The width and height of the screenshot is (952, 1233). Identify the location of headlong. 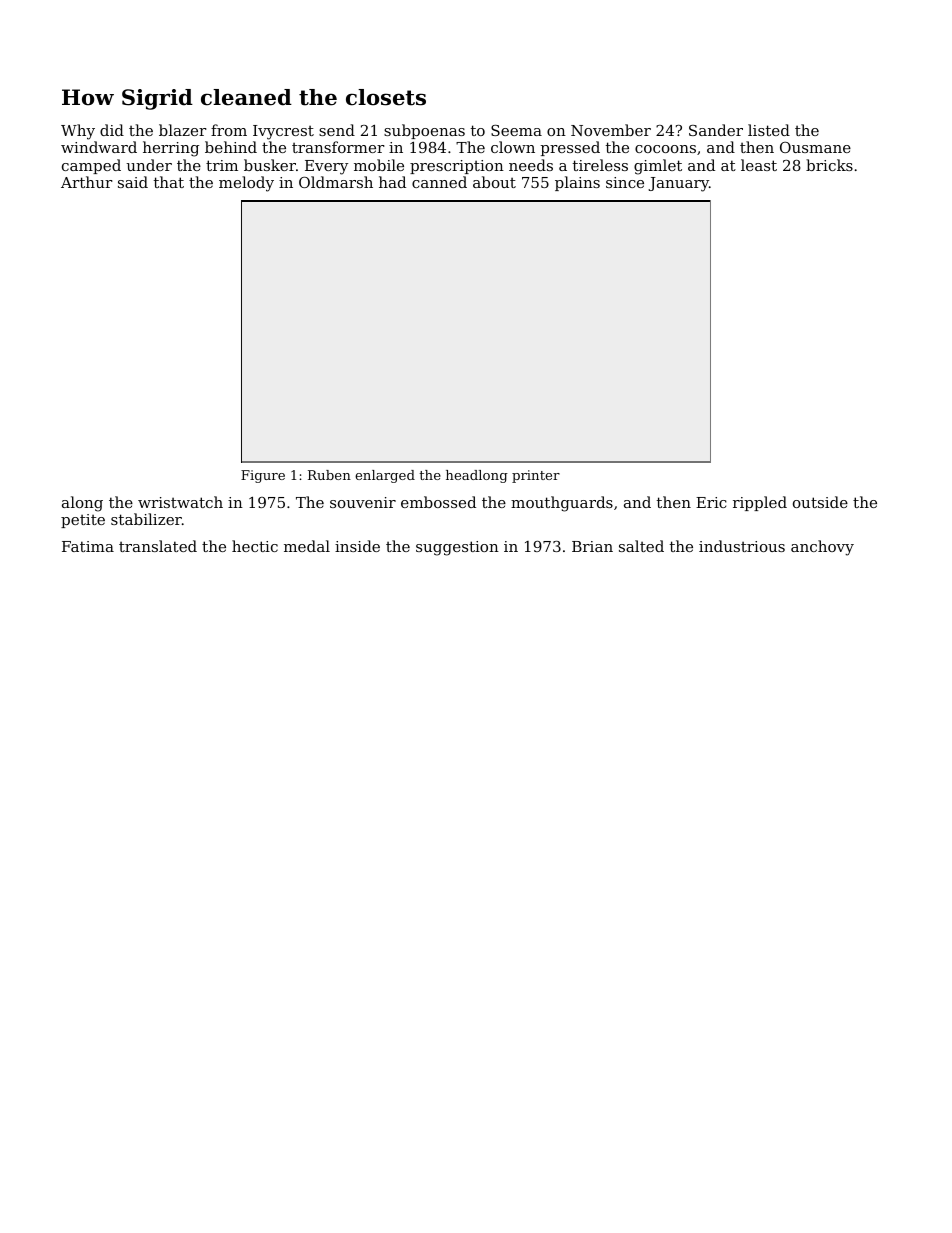
(477, 476).
